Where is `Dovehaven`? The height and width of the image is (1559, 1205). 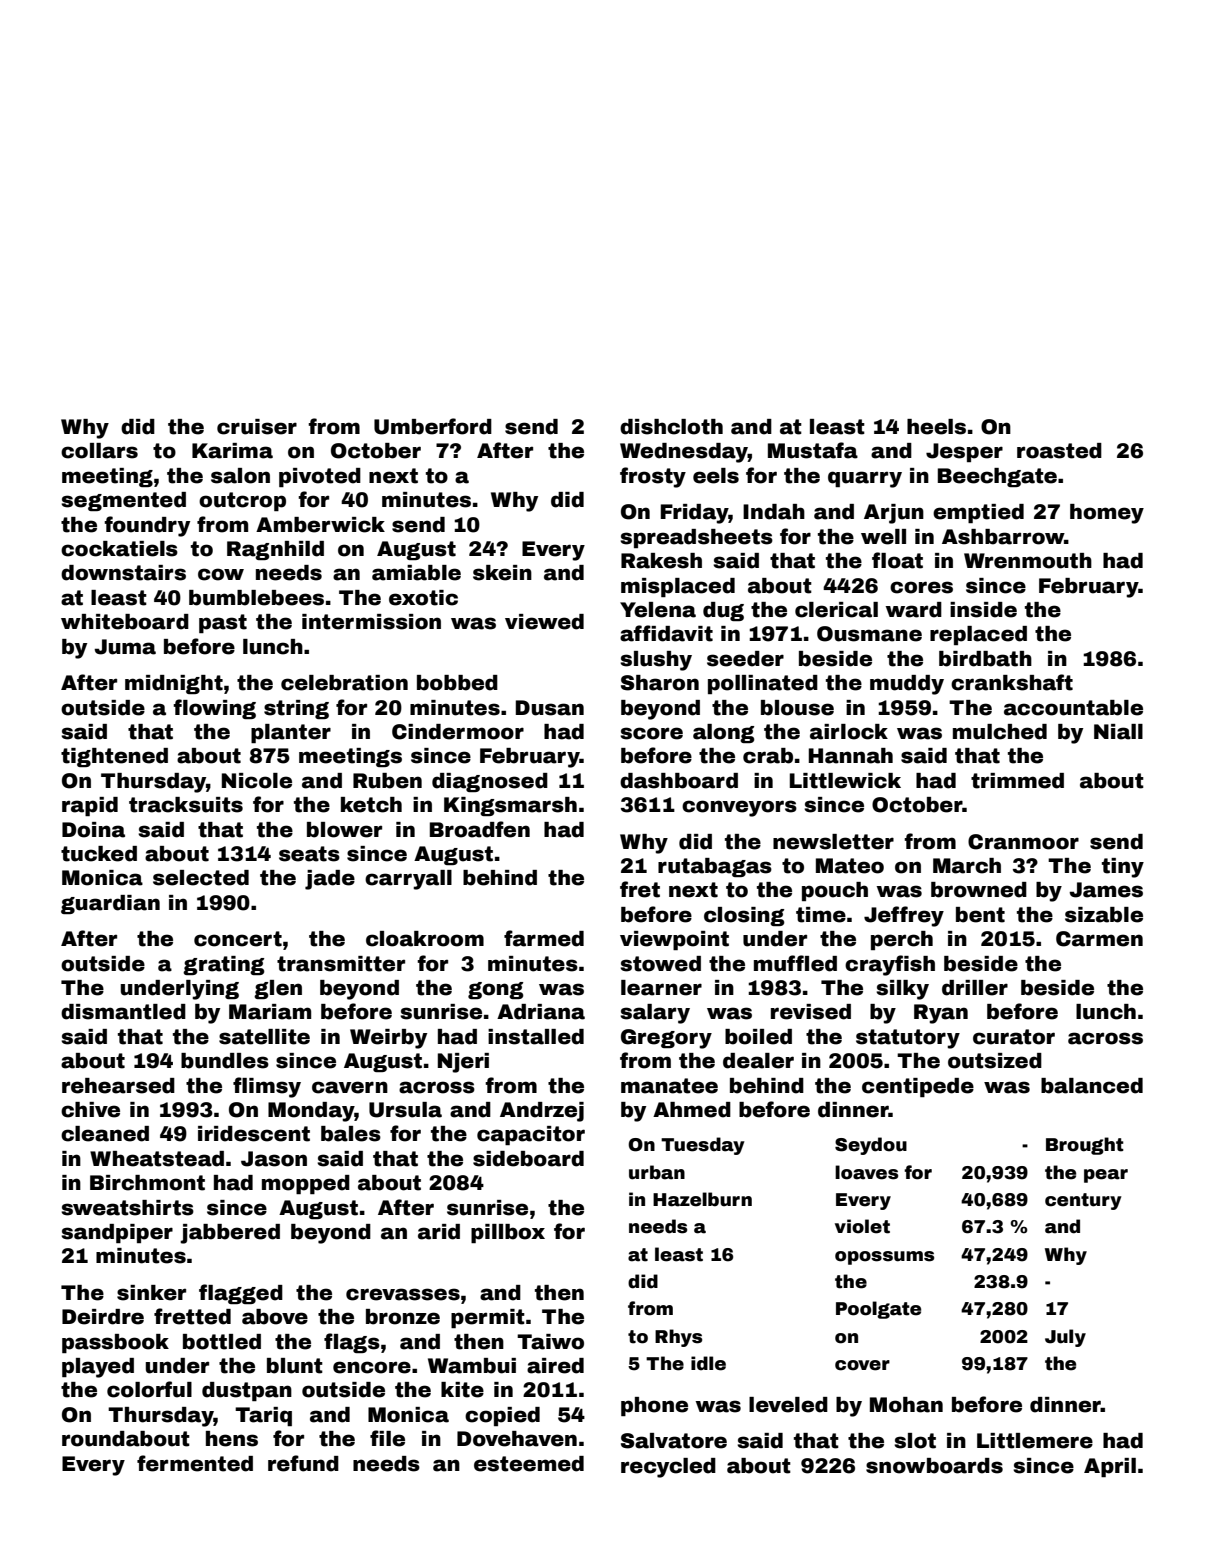 Dovehaven is located at coordinates (517, 1439).
